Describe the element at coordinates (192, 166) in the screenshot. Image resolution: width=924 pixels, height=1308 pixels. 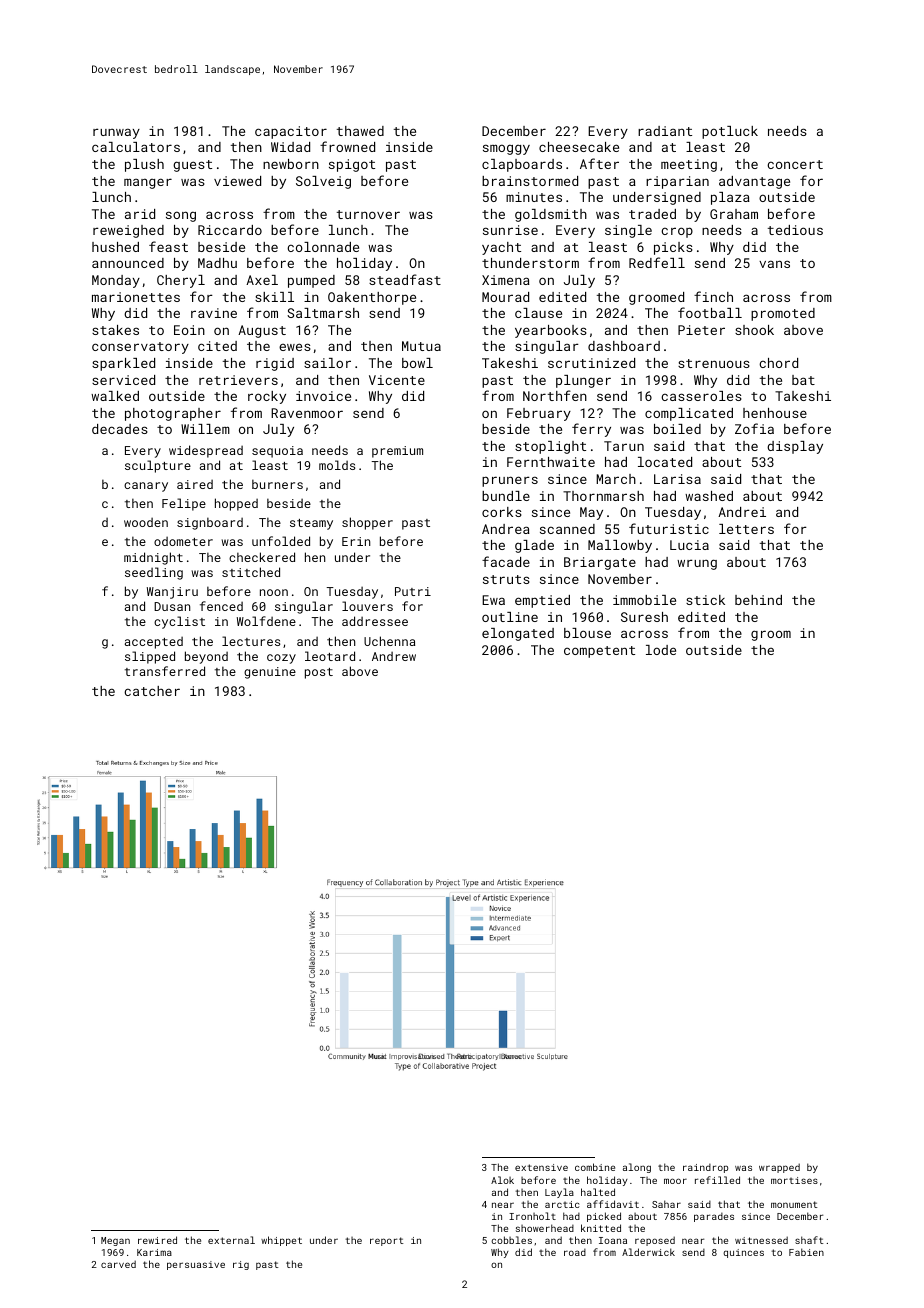
I see `guest` at that location.
